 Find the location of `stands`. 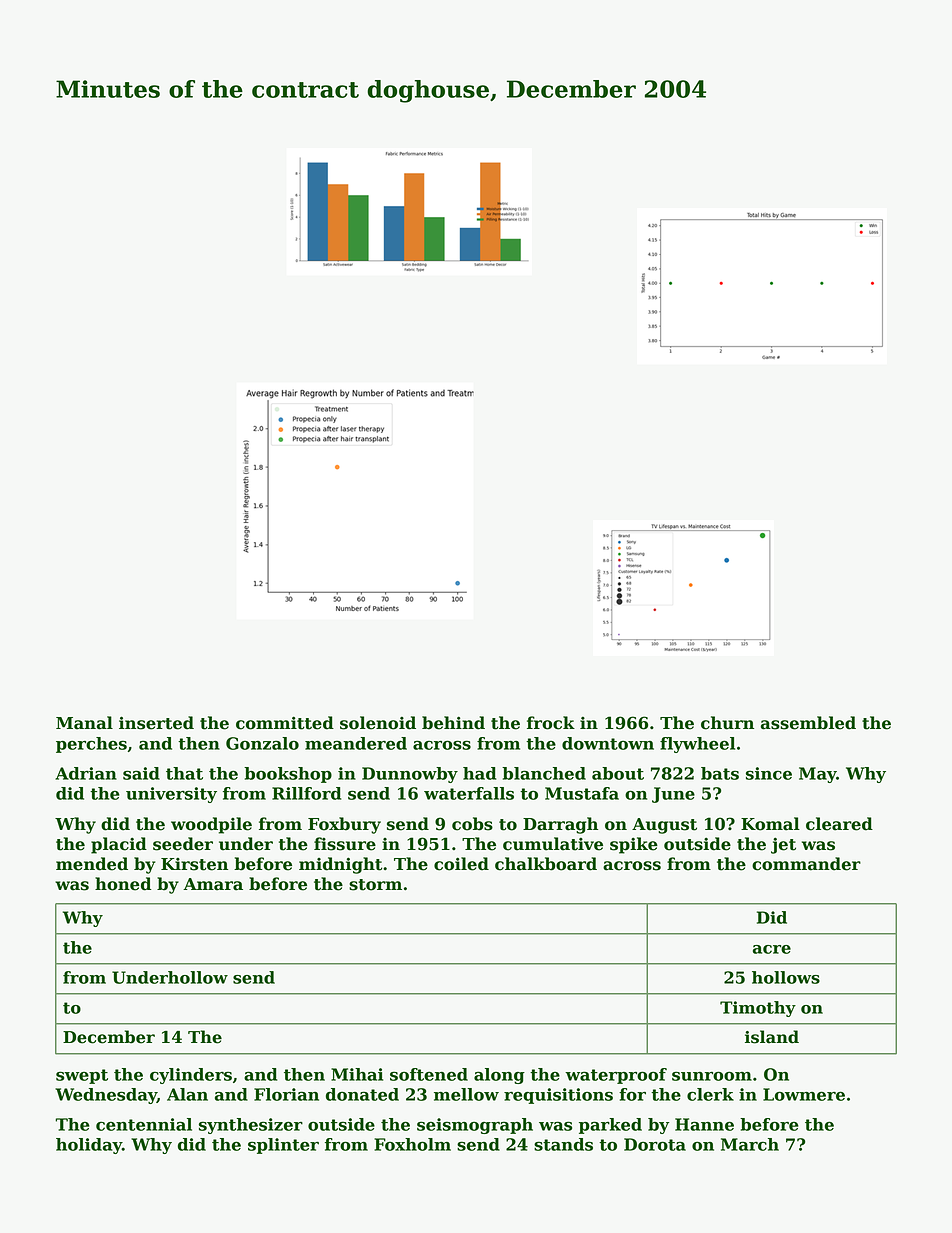

stands is located at coordinates (563, 1144).
